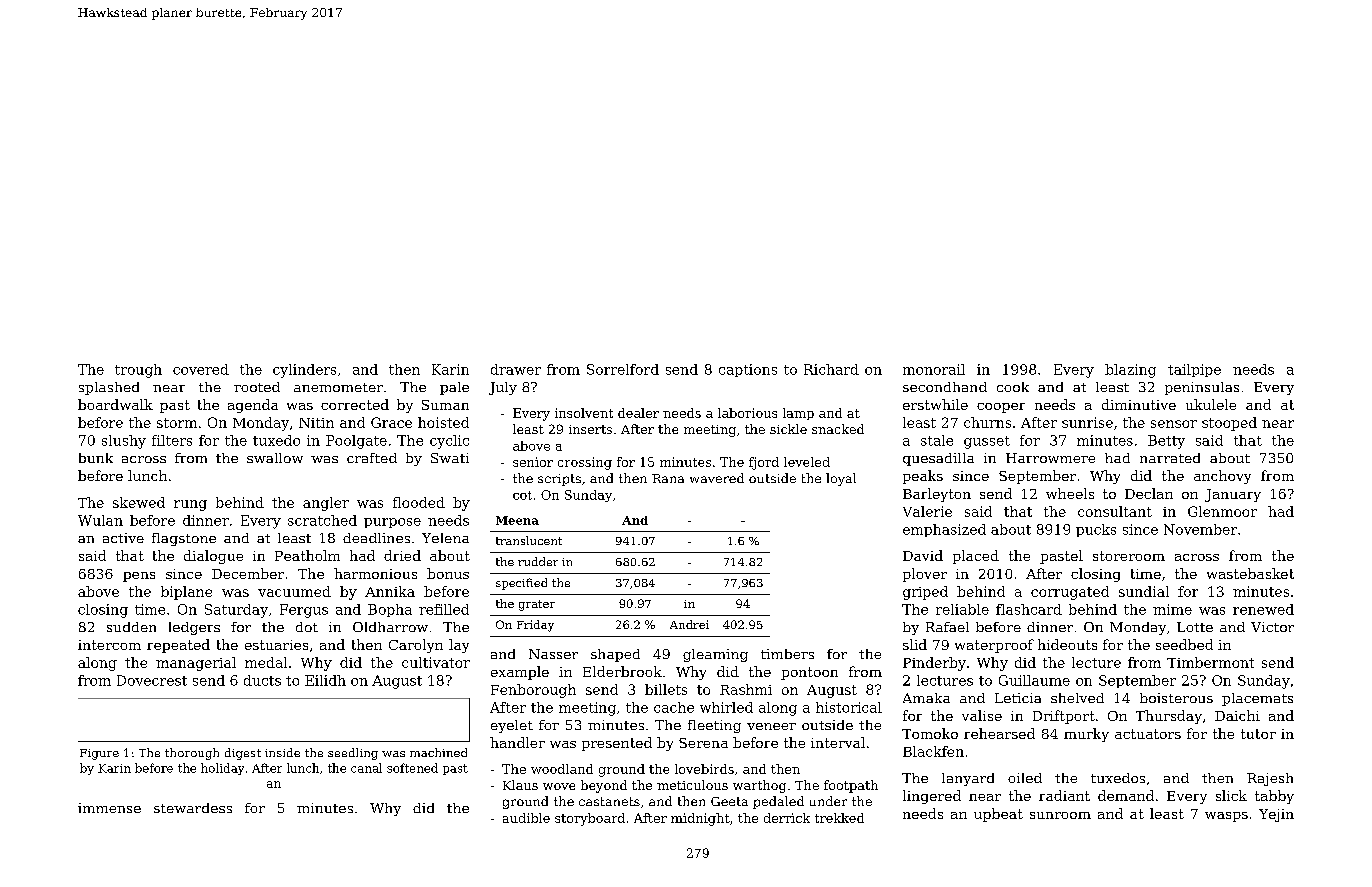 Image resolution: width=1372 pixels, height=887 pixels. What do you see at coordinates (390, 591) in the image?
I see `Annika` at bounding box center [390, 591].
